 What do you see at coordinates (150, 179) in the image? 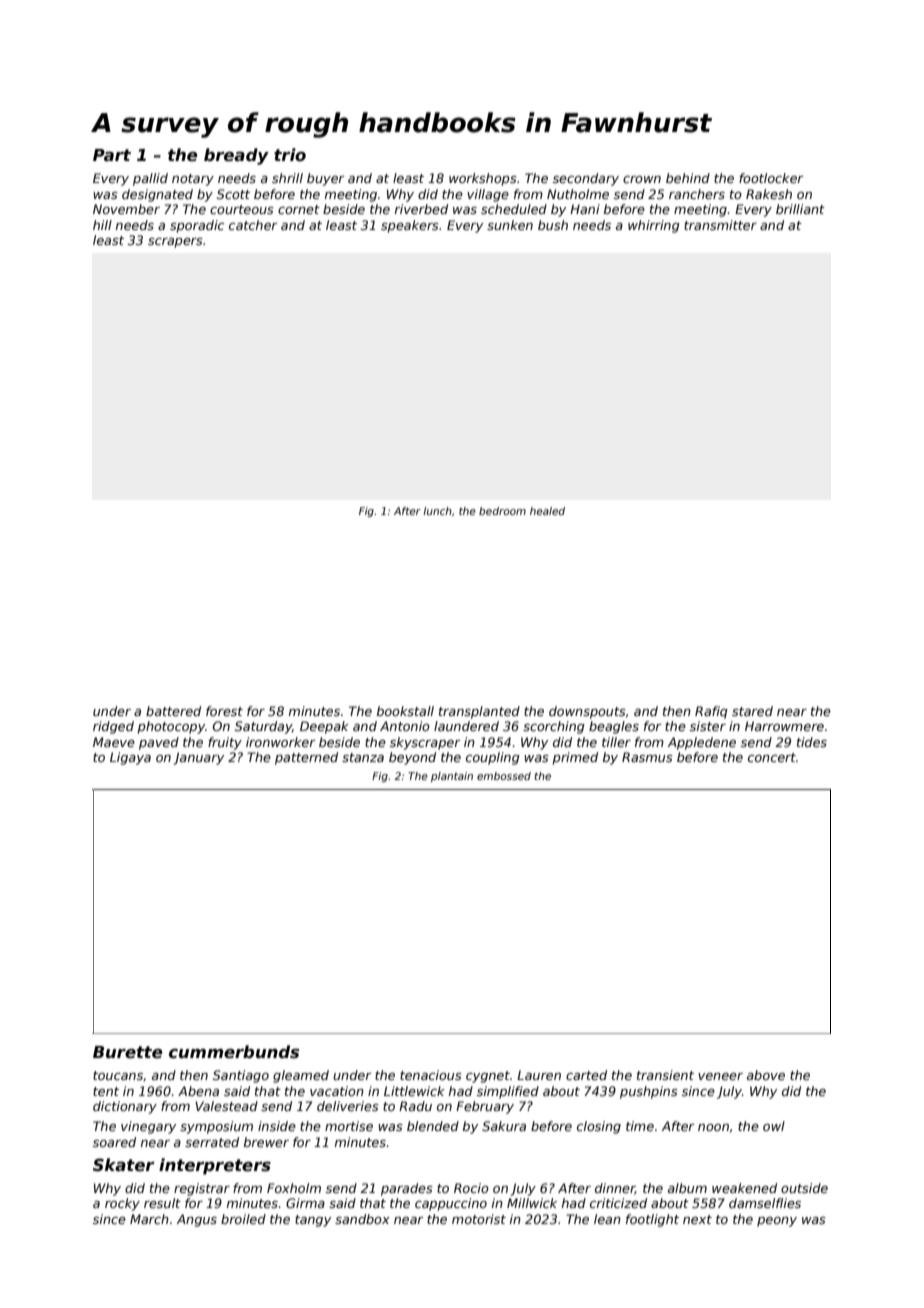
I see `pallid` at bounding box center [150, 179].
